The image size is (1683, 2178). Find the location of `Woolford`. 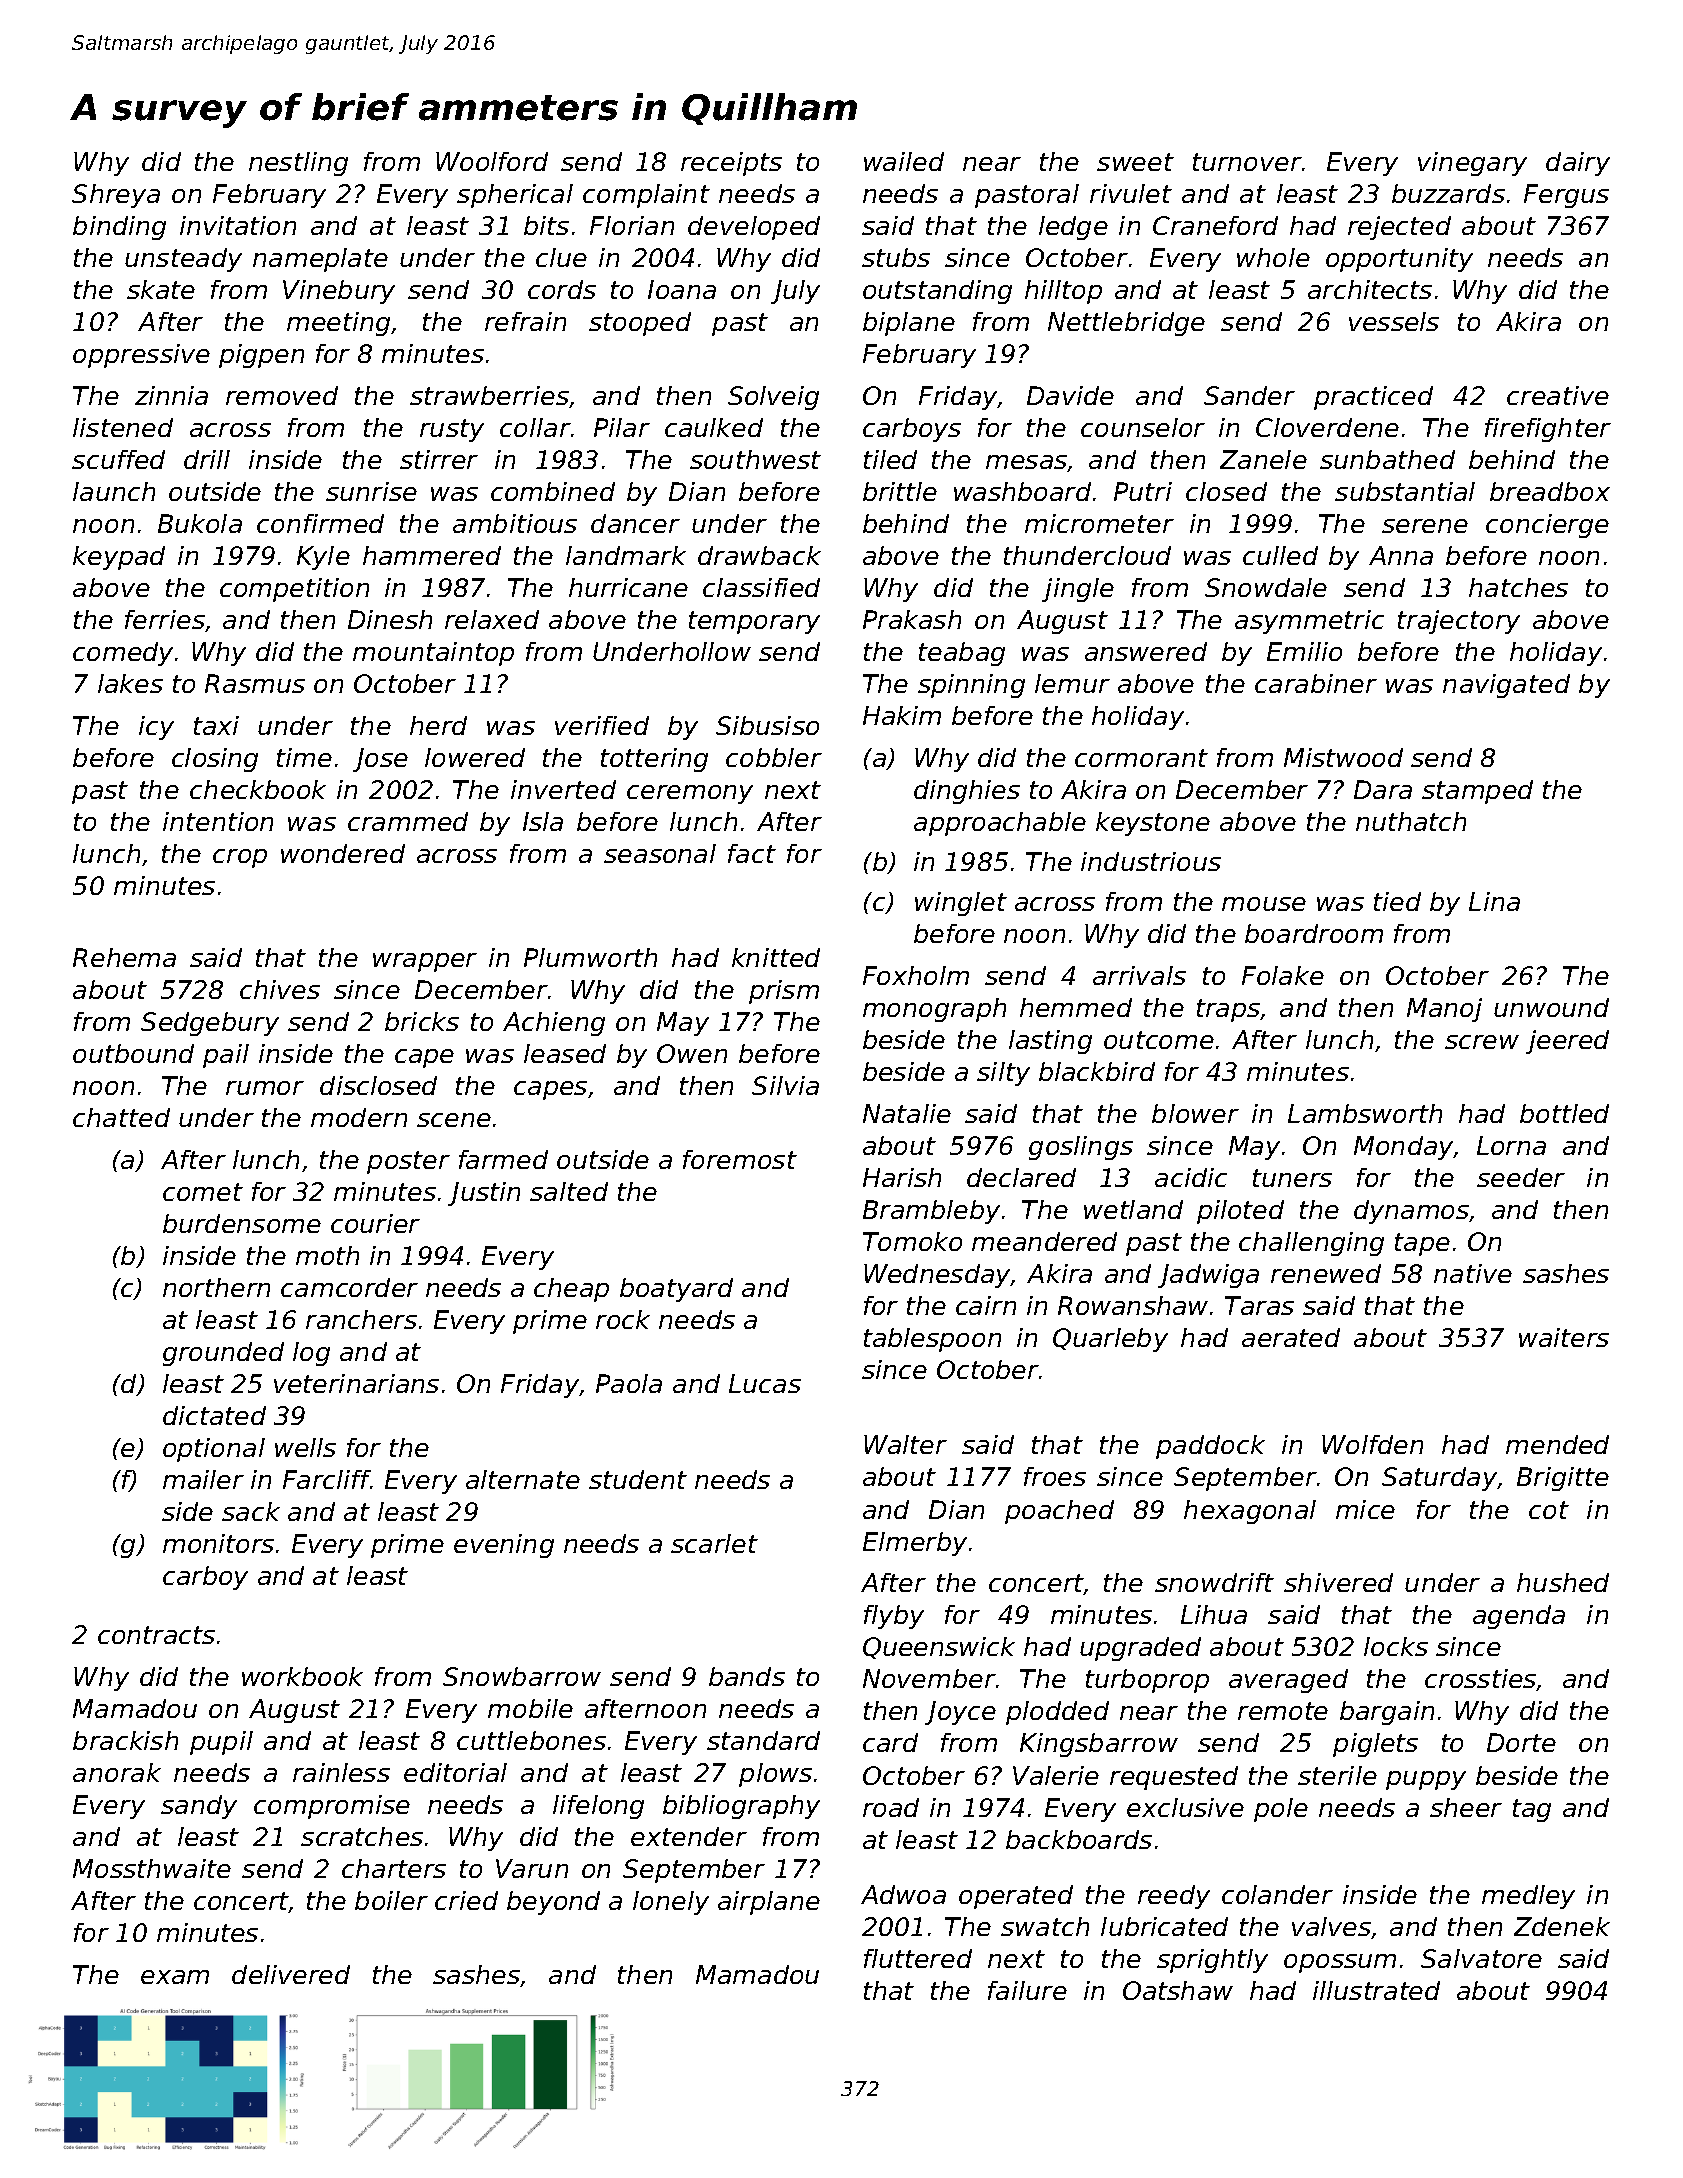

Woolford is located at coordinates (492, 161).
